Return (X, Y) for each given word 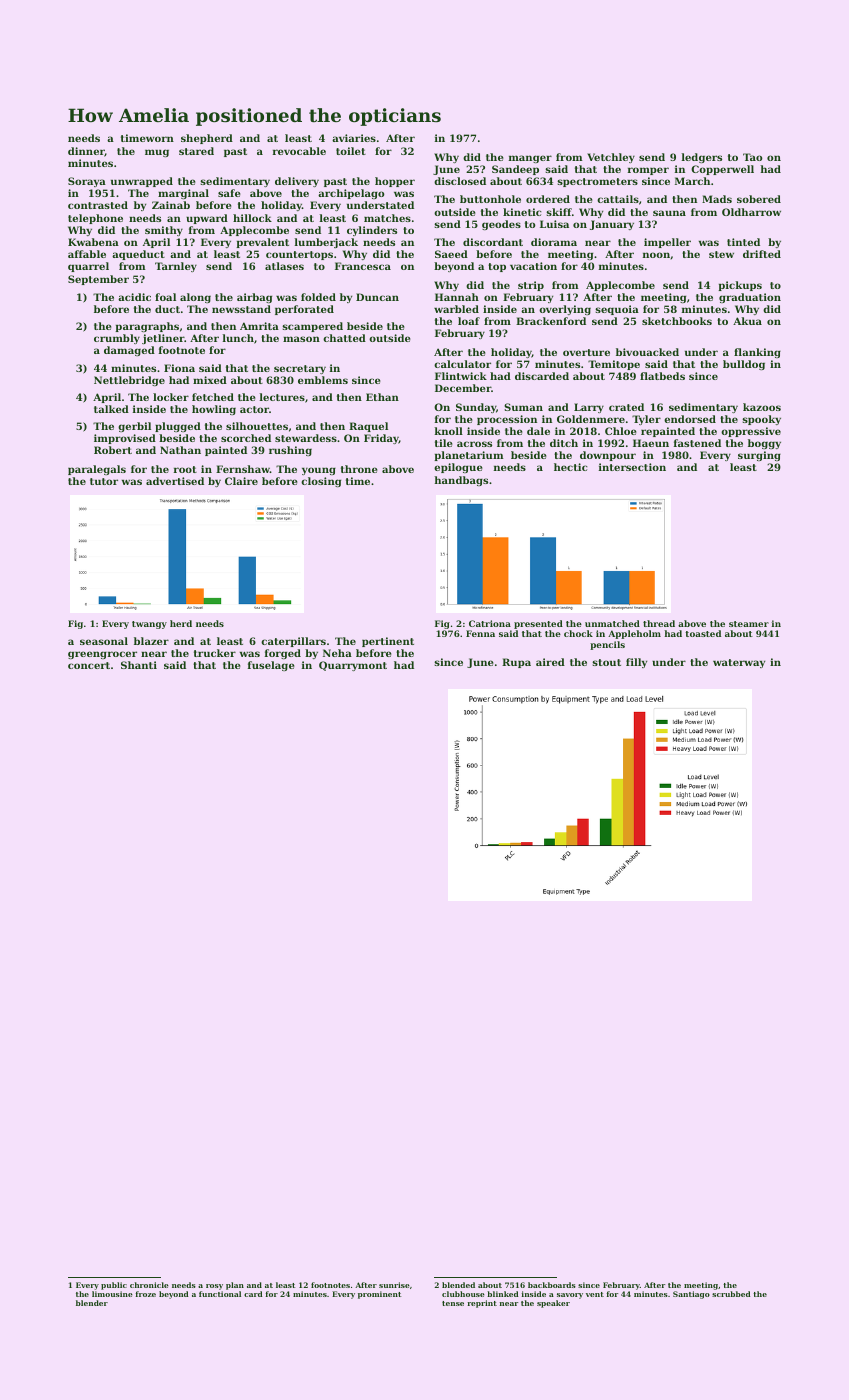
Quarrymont (353, 666)
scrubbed (731, 1294)
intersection (632, 467)
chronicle (149, 1285)
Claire (241, 481)
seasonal (104, 641)
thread (659, 623)
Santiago (691, 1295)
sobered (759, 199)
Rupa (516, 663)
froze (146, 1294)
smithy (164, 231)
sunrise (394, 1285)
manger (530, 159)
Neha (337, 653)
